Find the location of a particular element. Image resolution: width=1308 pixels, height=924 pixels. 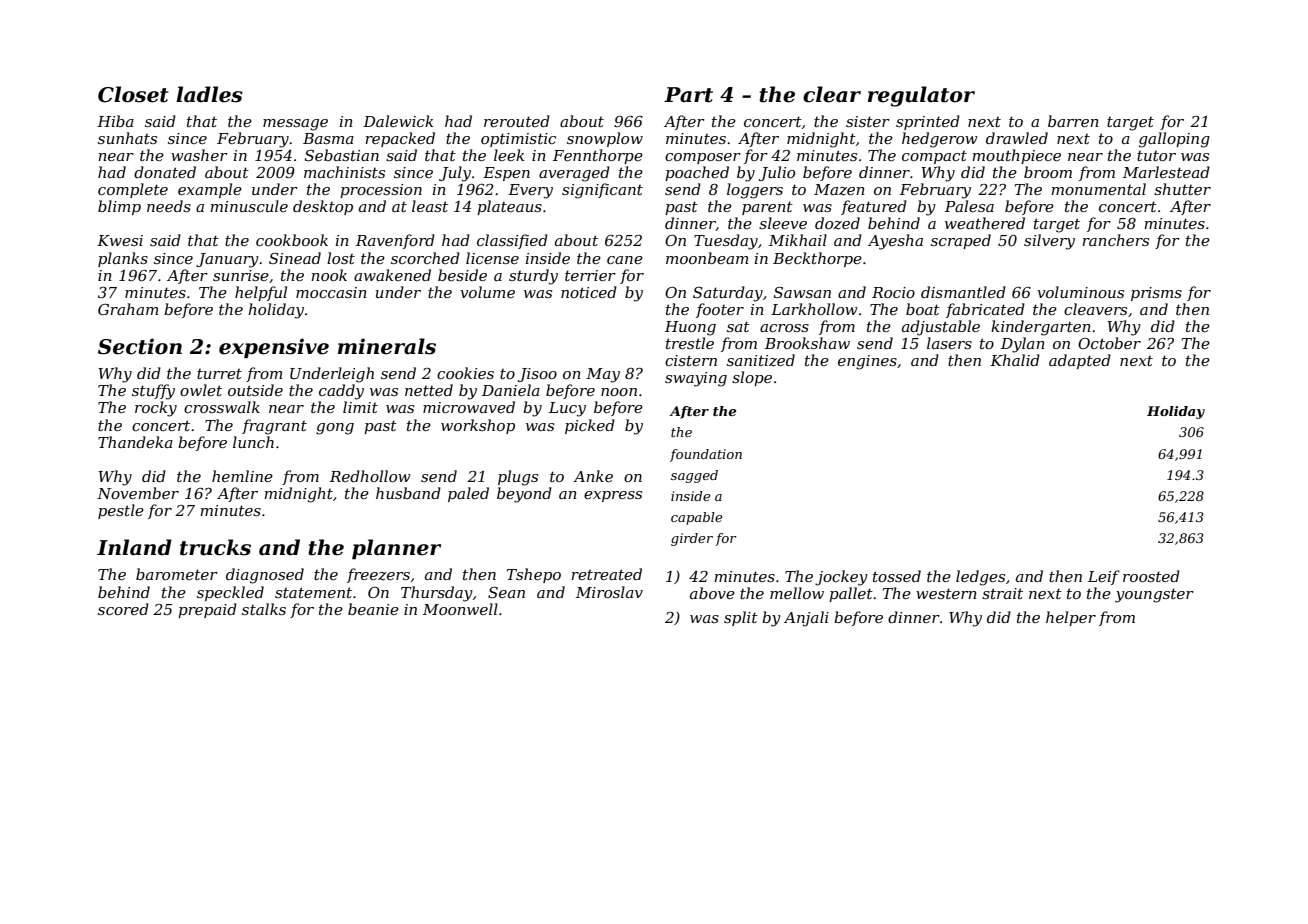

helper is located at coordinates (1071, 618).
